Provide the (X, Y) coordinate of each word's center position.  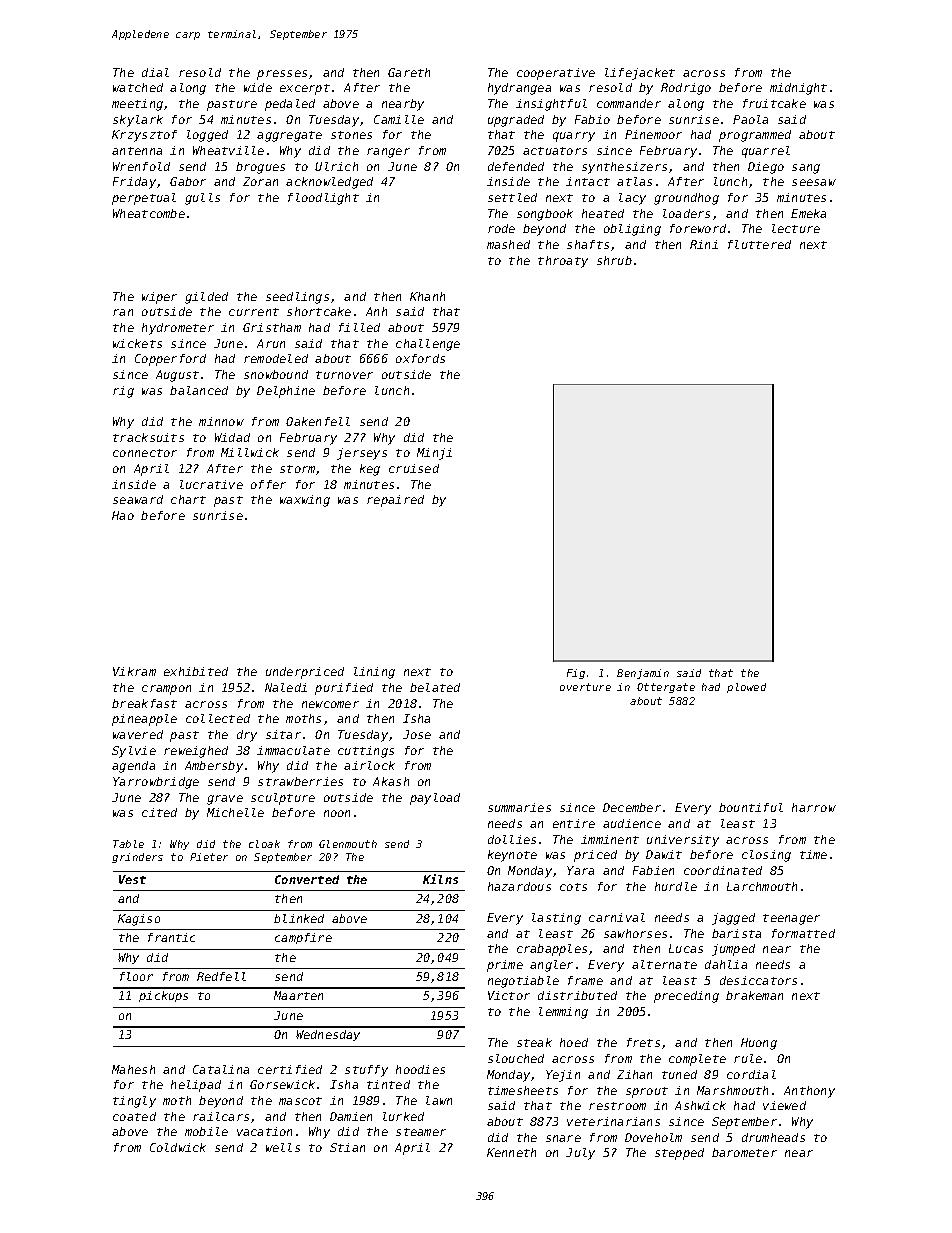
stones (351, 135)
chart (188, 499)
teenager (791, 919)
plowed (746, 688)
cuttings (366, 752)
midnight (798, 89)
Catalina (221, 1069)
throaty (563, 262)
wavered (138, 734)
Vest (132, 879)
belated (435, 687)
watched (138, 87)
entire (574, 823)
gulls (202, 199)
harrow (814, 807)
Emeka (808, 213)
